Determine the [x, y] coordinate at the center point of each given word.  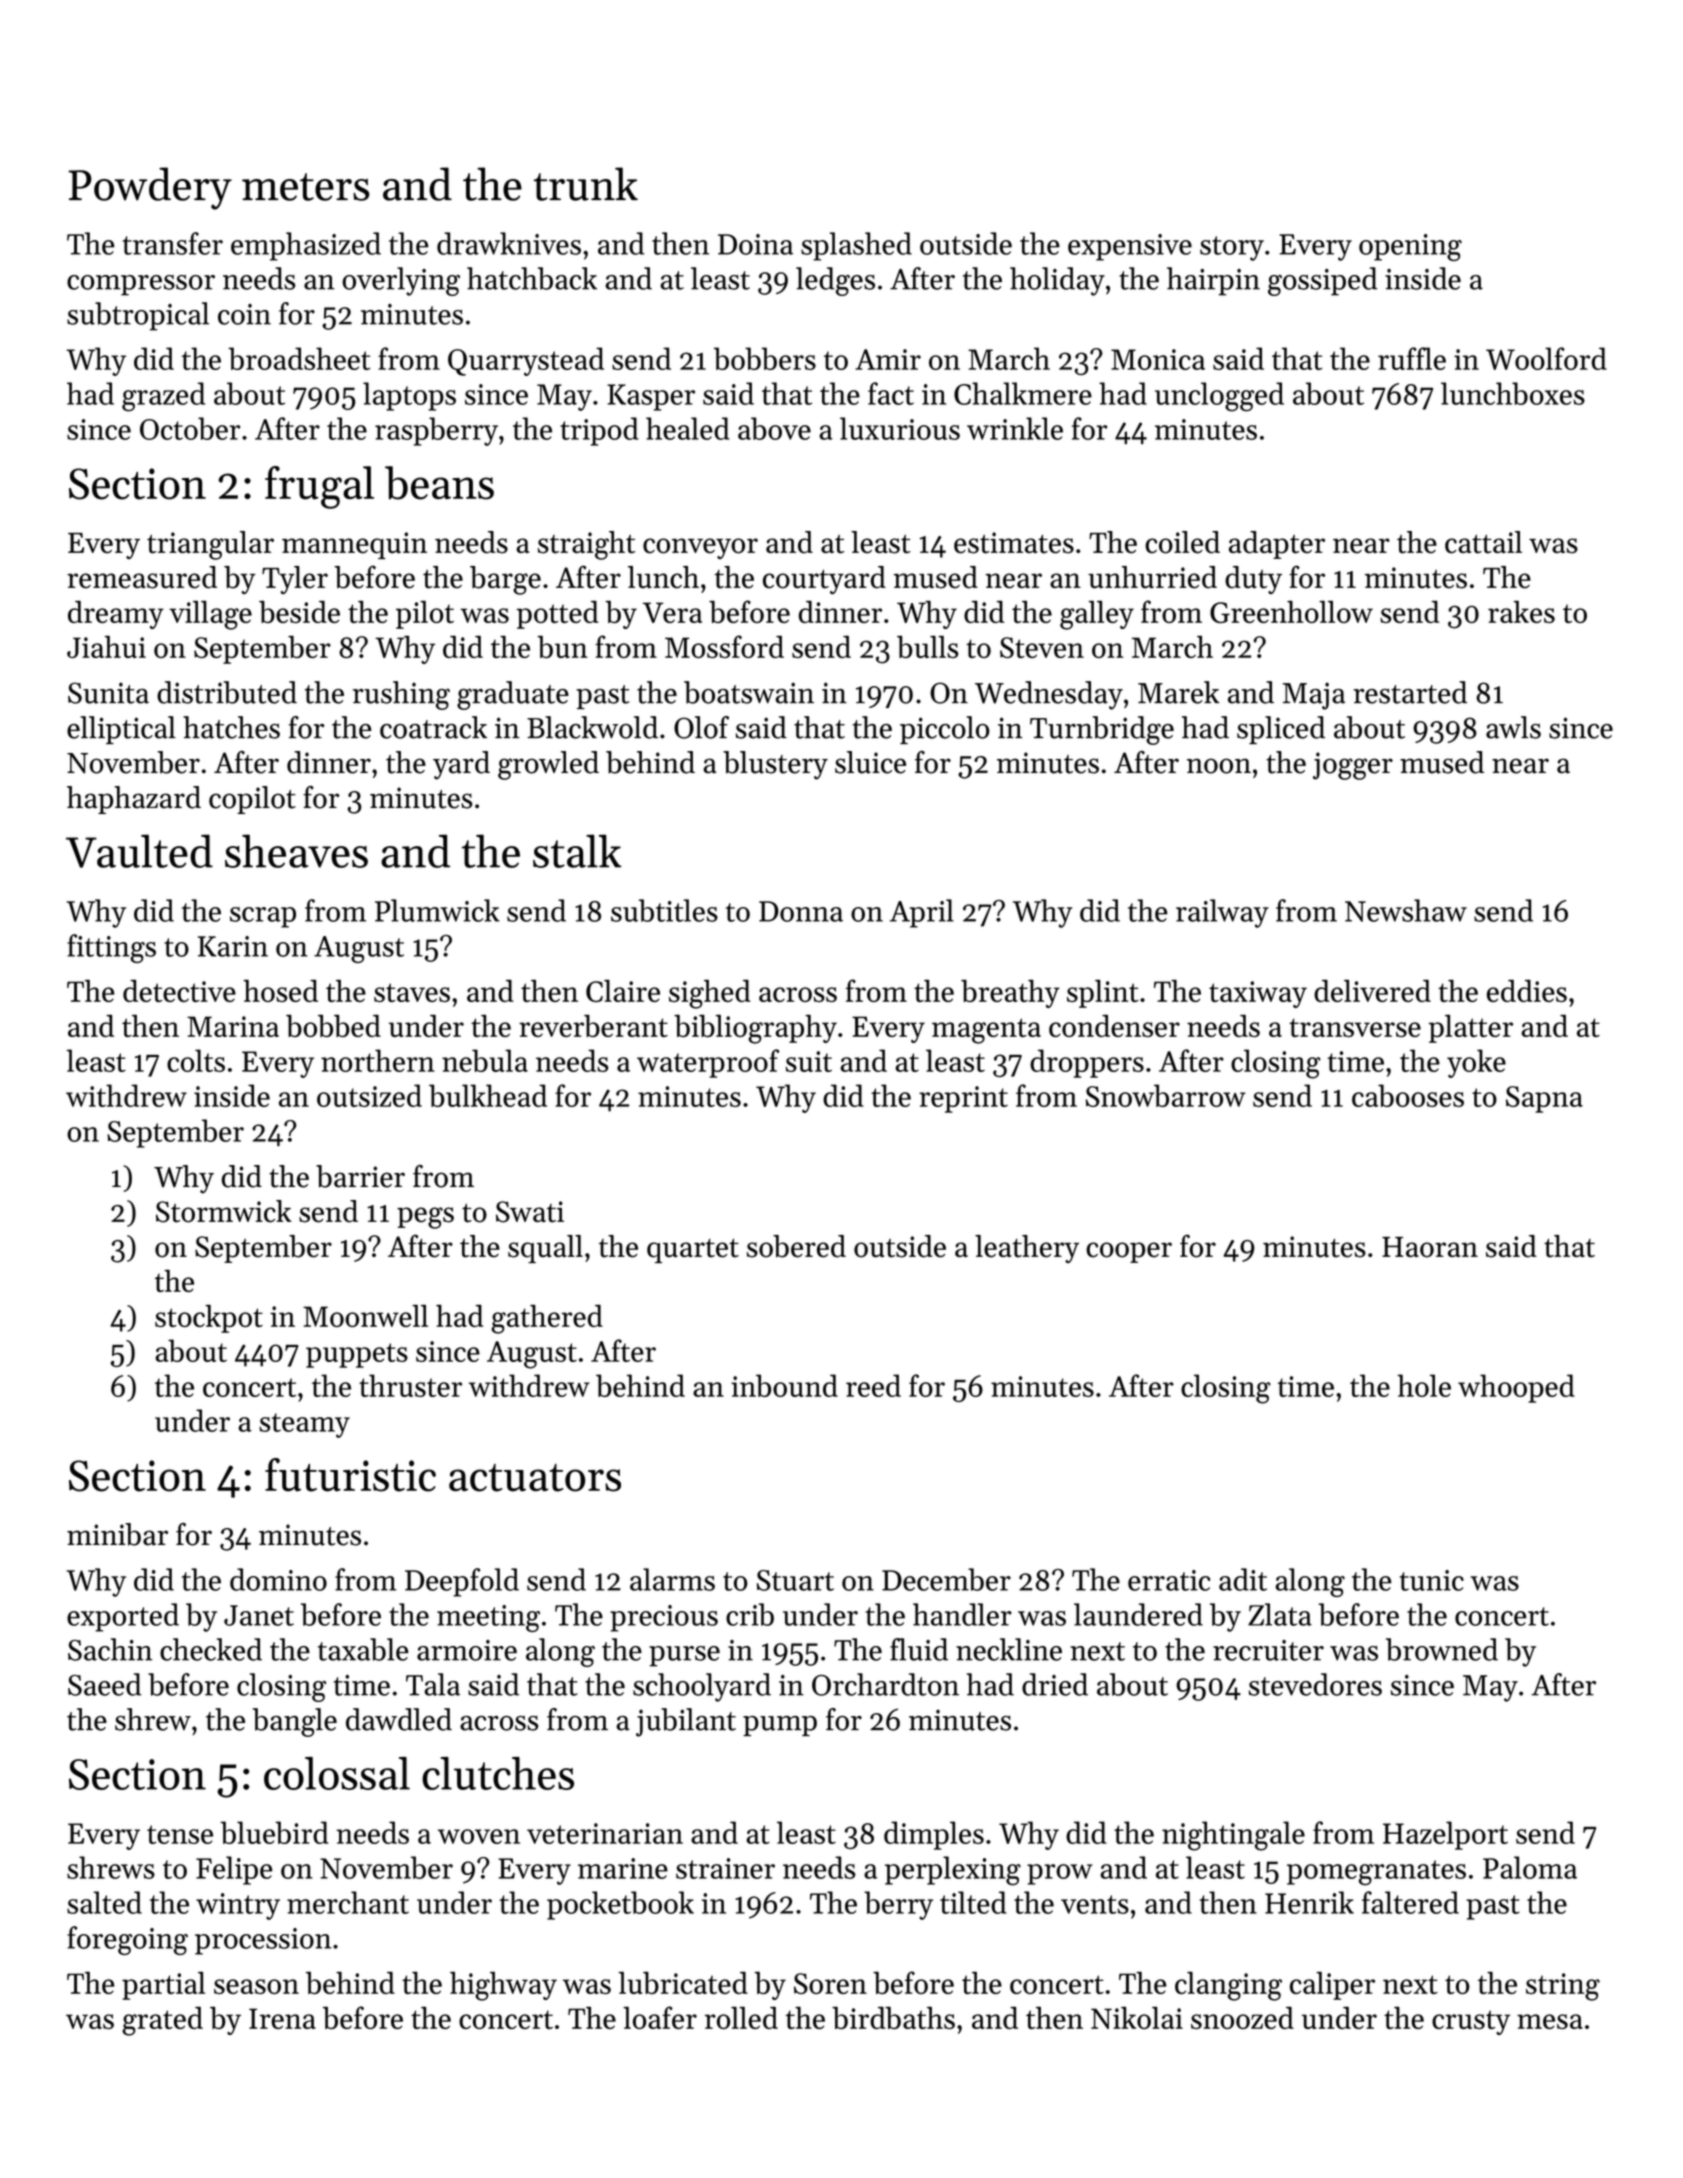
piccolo [944, 730]
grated [162, 2021]
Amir [888, 359]
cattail [1483, 542]
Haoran [1430, 1247]
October [190, 428]
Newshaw [1406, 910]
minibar [117, 1534]
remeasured [142, 577]
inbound [784, 1385]
